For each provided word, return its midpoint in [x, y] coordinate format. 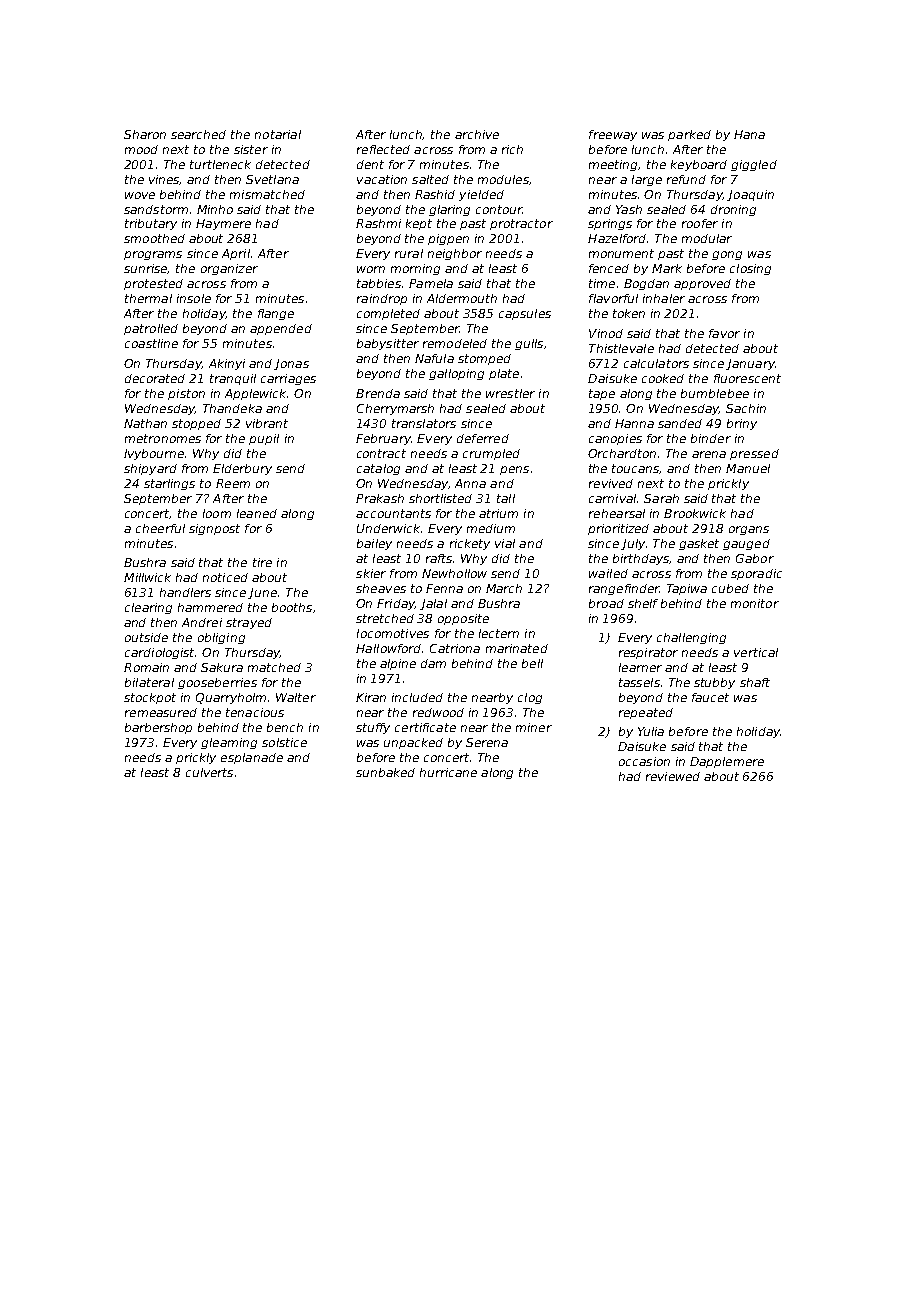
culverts [209, 772]
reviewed [673, 776]
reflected [383, 149]
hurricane [448, 772]
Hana [749, 134]
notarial [278, 134]
